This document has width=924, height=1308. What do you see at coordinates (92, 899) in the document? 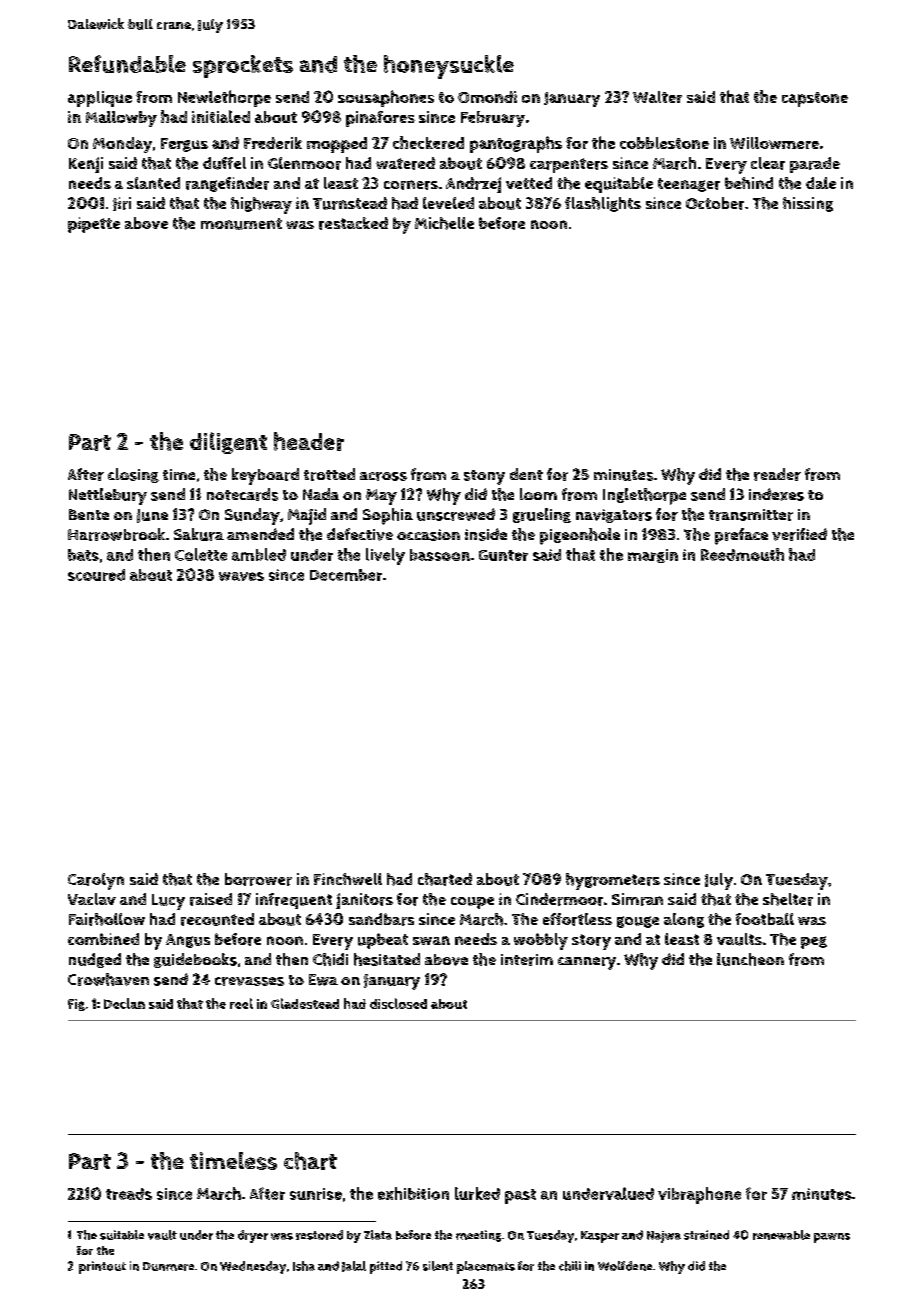
I see `Vaclav` at bounding box center [92, 899].
